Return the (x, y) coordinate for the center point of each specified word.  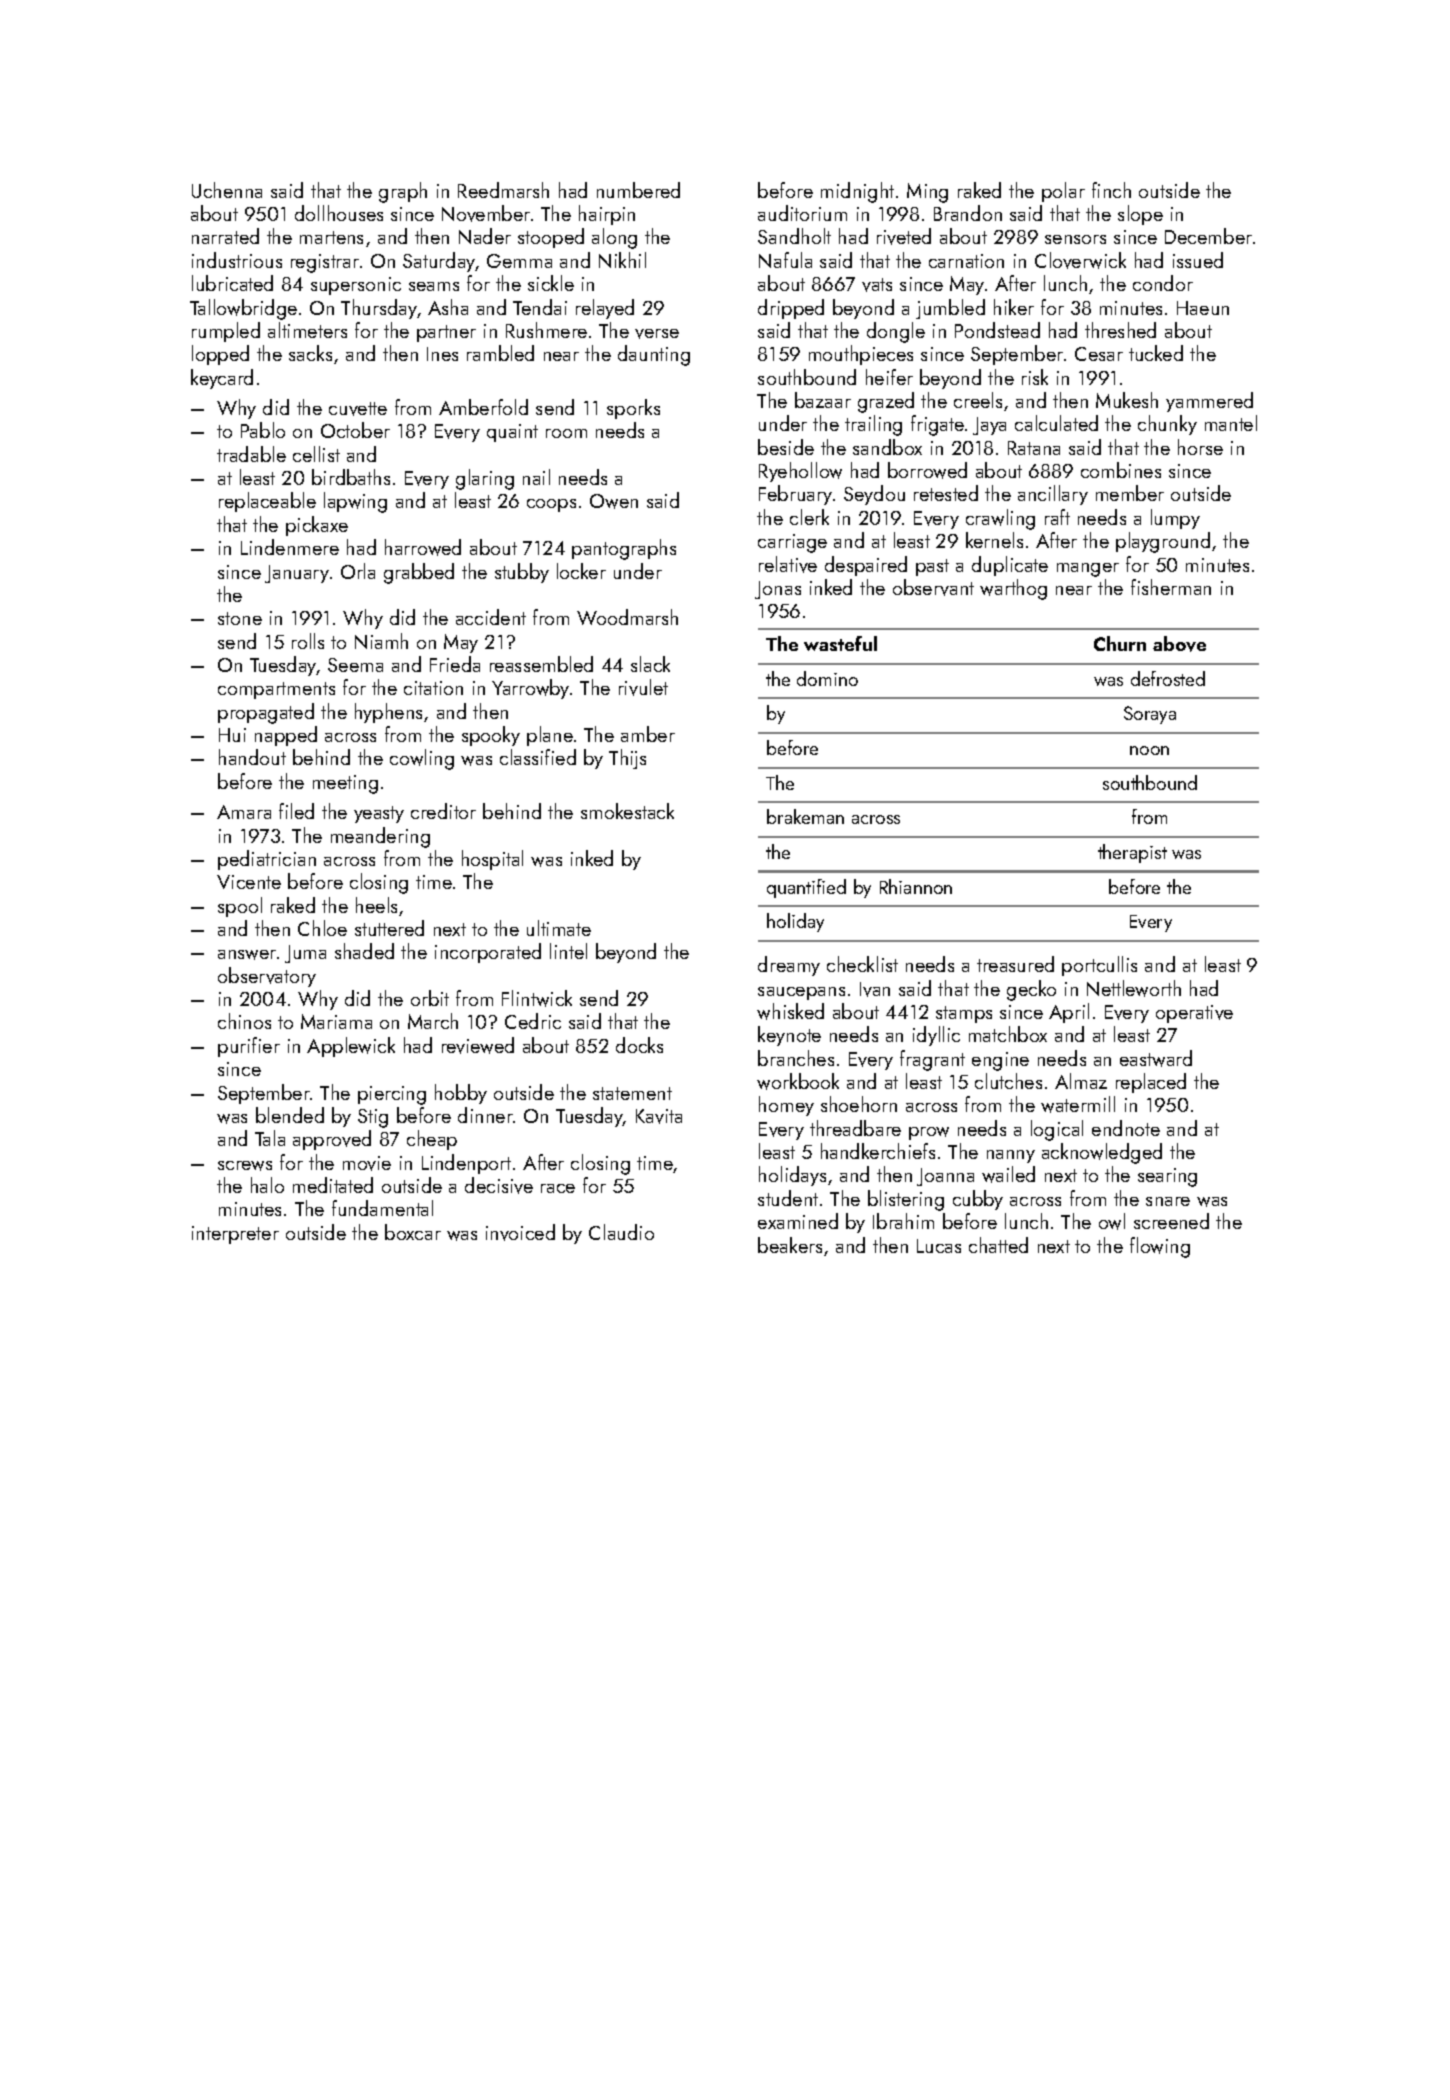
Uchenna (227, 190)
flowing (1160, 1247)
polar (1063, 192)
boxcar (413, 1232)
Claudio (621, 1232)
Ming (927, 193)
